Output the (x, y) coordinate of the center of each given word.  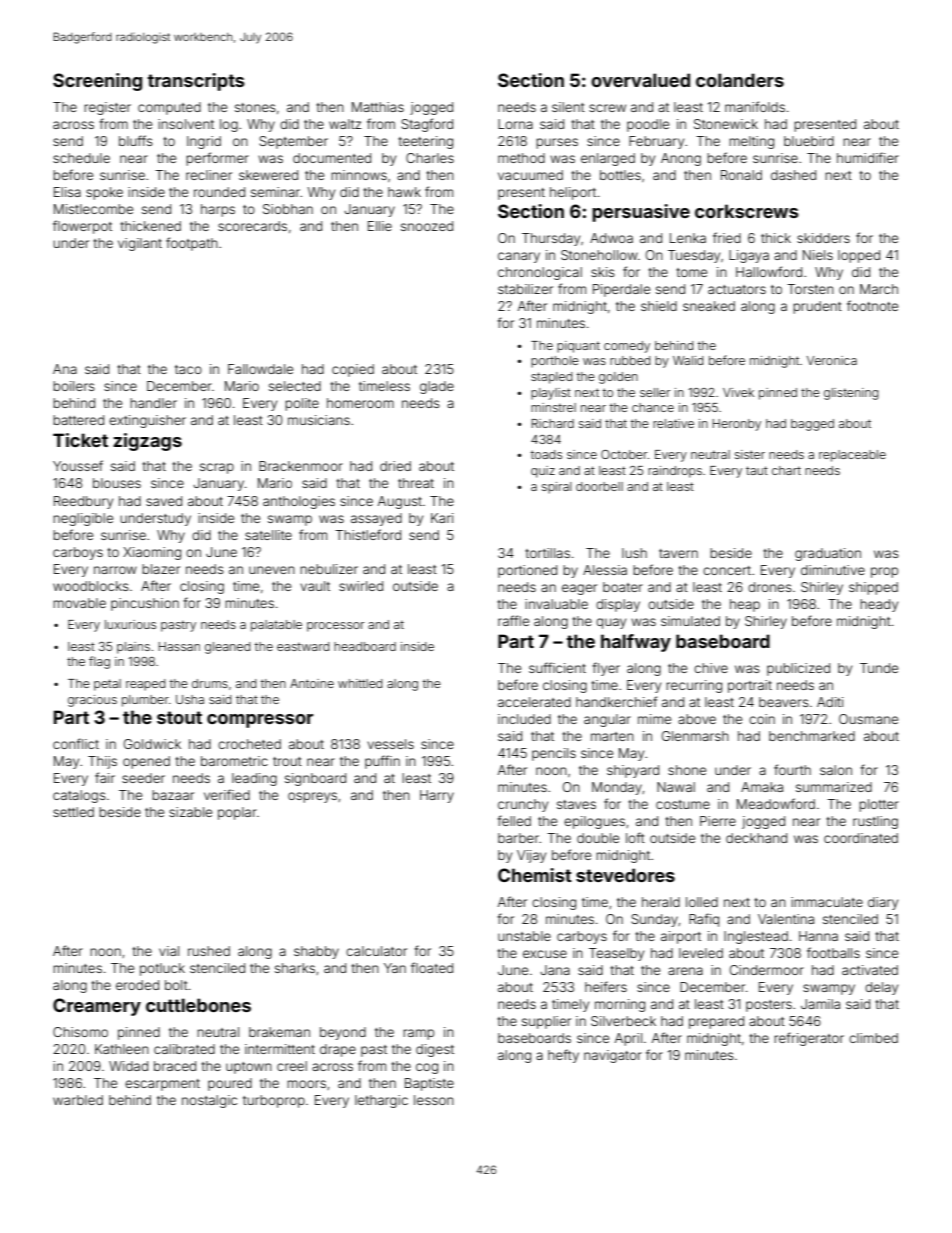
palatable (276, 626)
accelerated (534, 702)
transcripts (196, 82)
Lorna (515, 124)
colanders (740, 80)
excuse (545, 954)
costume (683, 804)
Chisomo (80, 1032)
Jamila (820, 1004)
